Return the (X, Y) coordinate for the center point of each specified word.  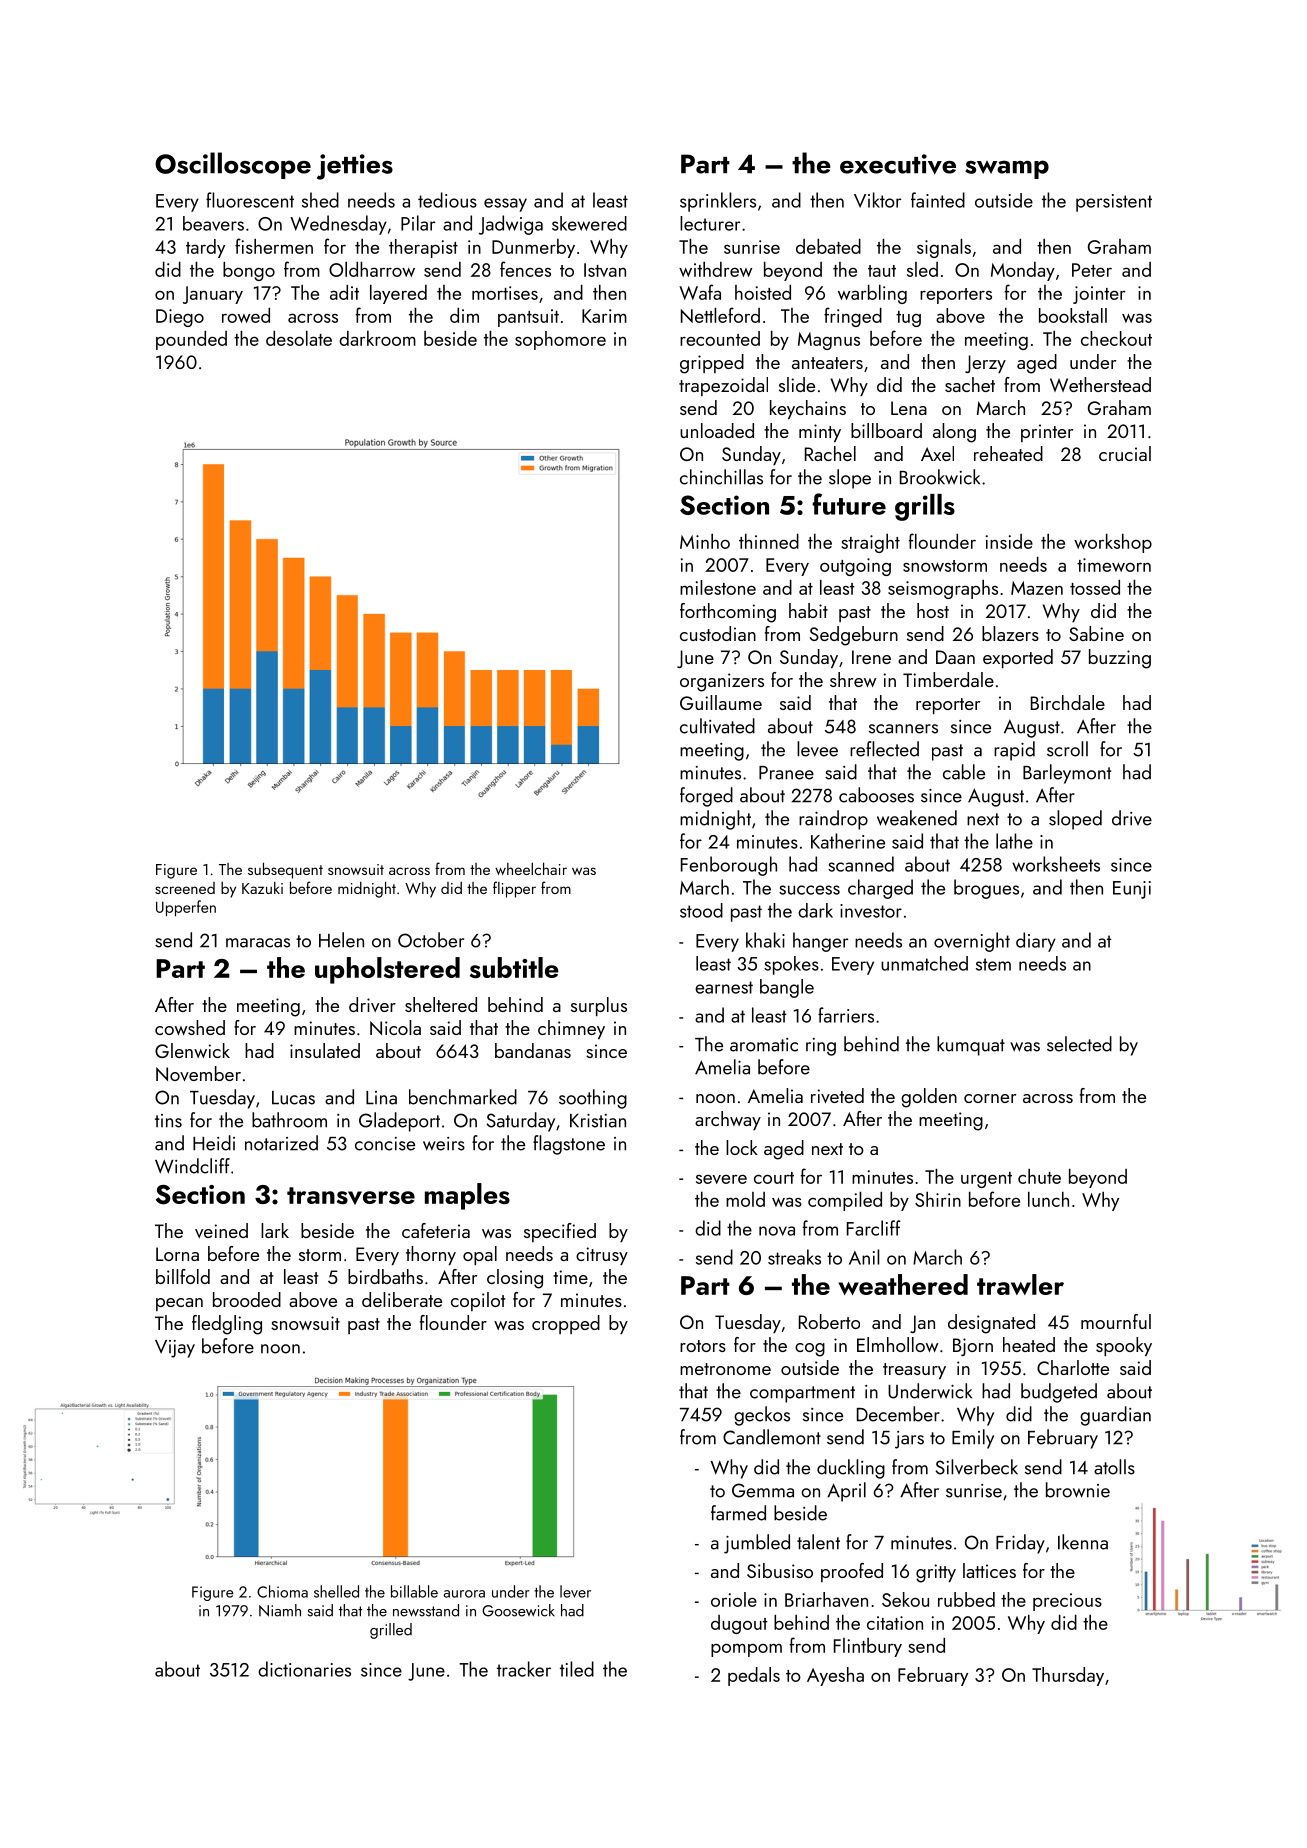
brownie (1078, 1490)
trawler (1020, 1284)
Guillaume (721, 702)
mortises (505, 293)
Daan (955, 657)
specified (560, 1232)
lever (575, 1591)
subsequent (285, 870)
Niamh (280, 1610)
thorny (431, 1255)
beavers (213, 223)
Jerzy (985, 364)
